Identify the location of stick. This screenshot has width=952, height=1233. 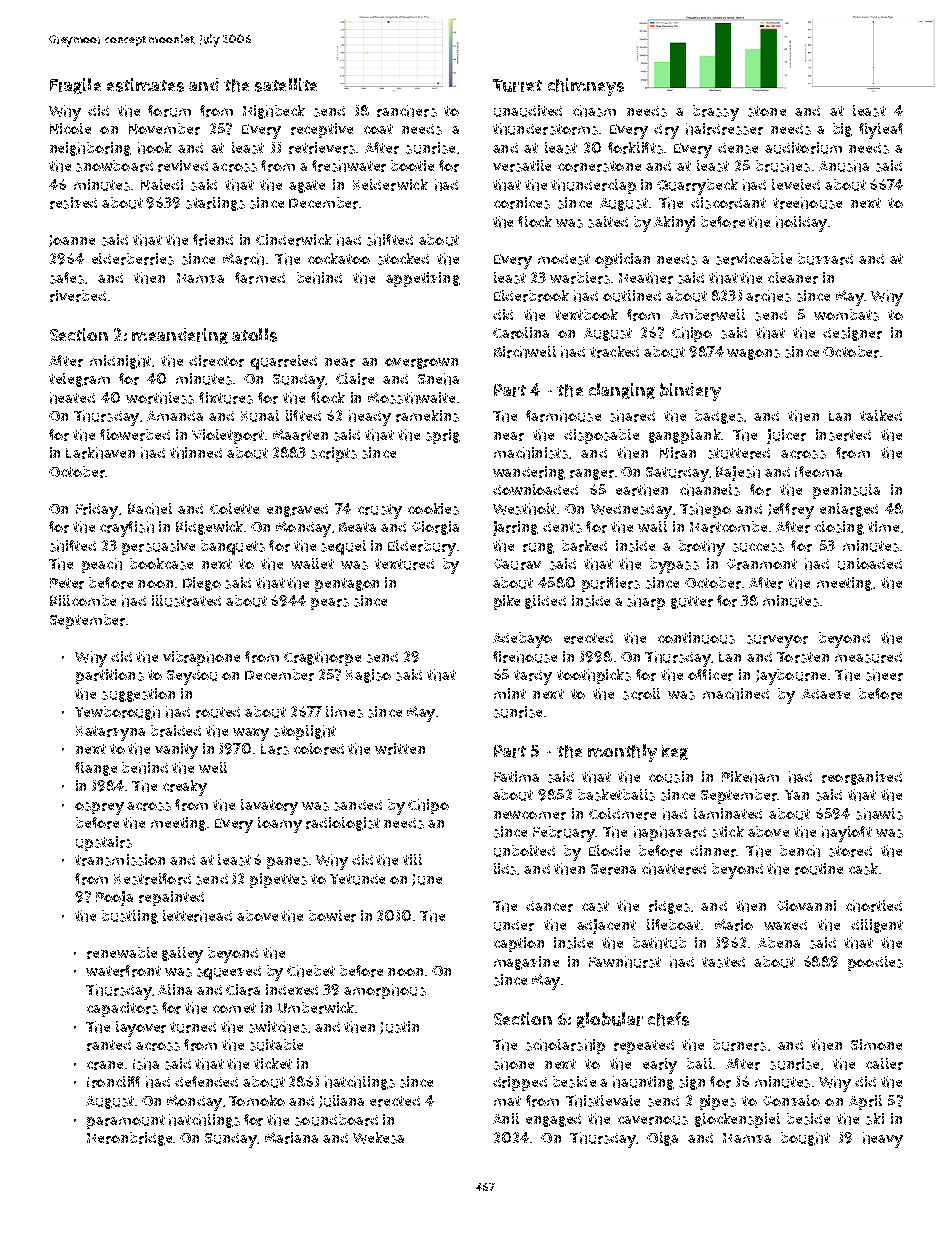
(728, 832).
